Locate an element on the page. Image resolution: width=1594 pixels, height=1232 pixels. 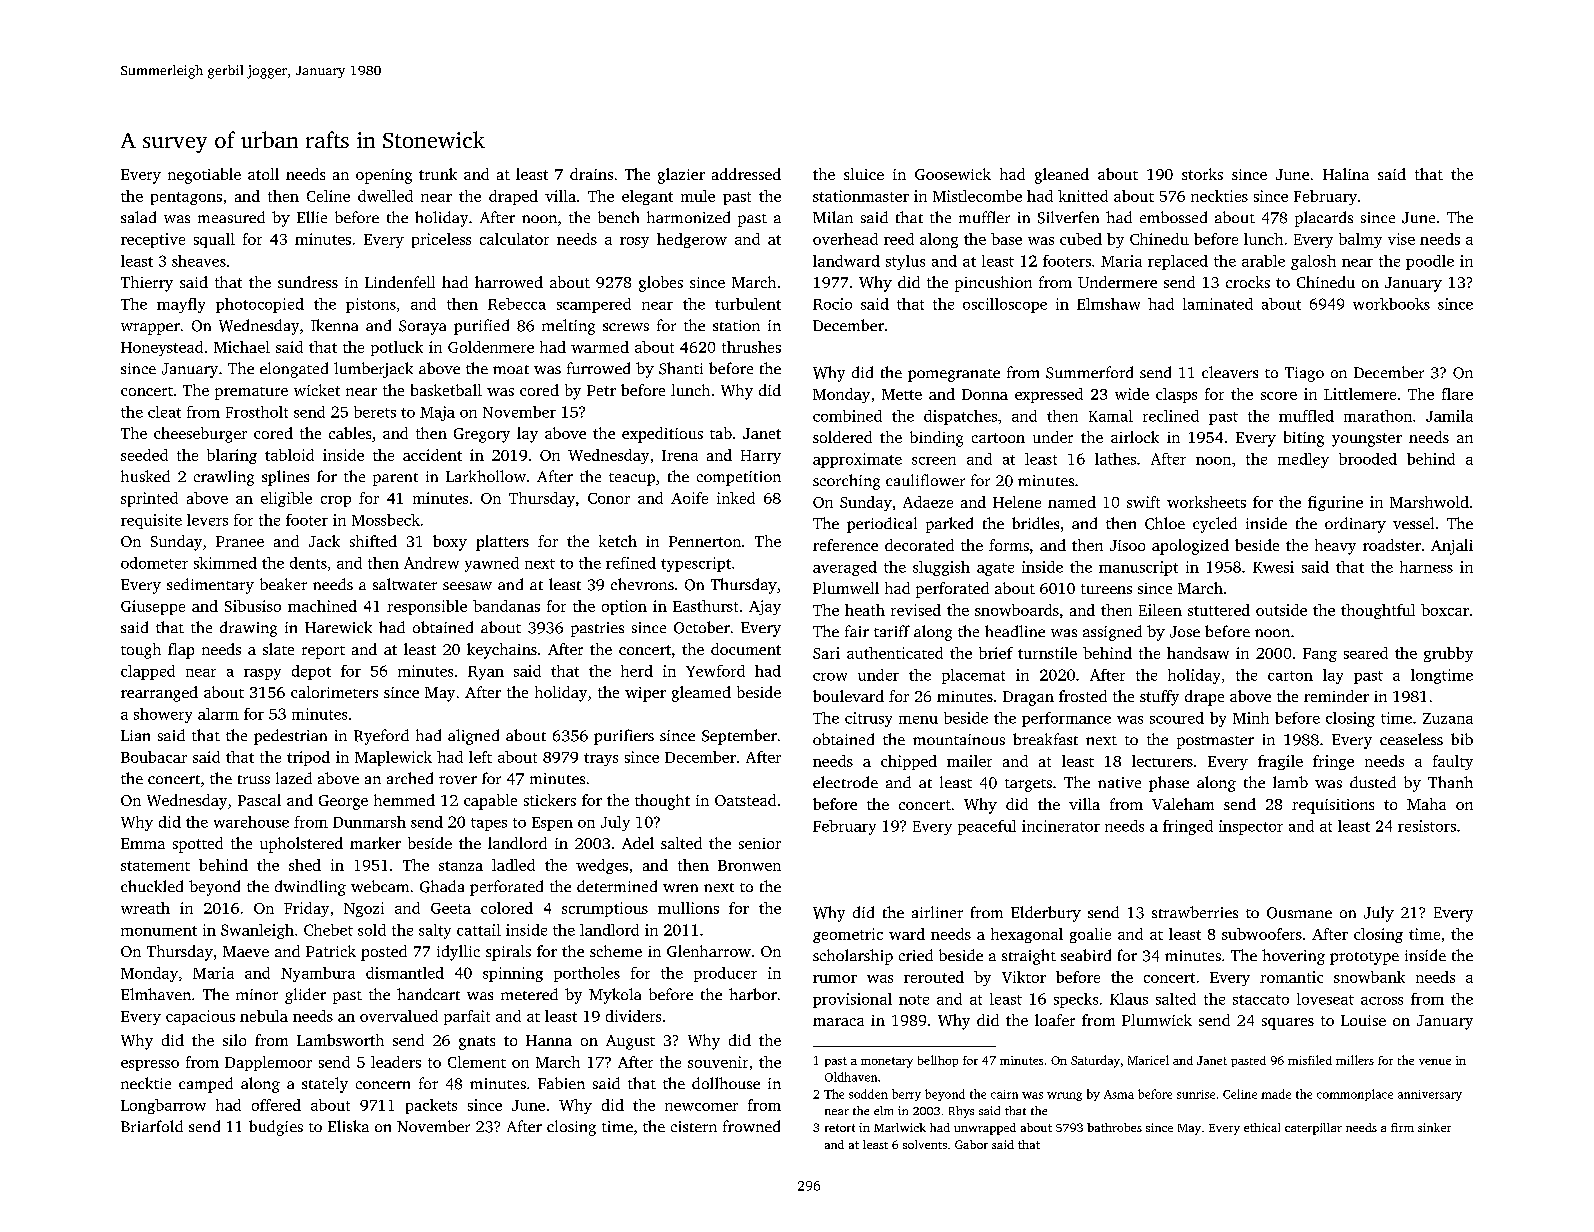
workbooks is located at coordinates (1391, 304).
